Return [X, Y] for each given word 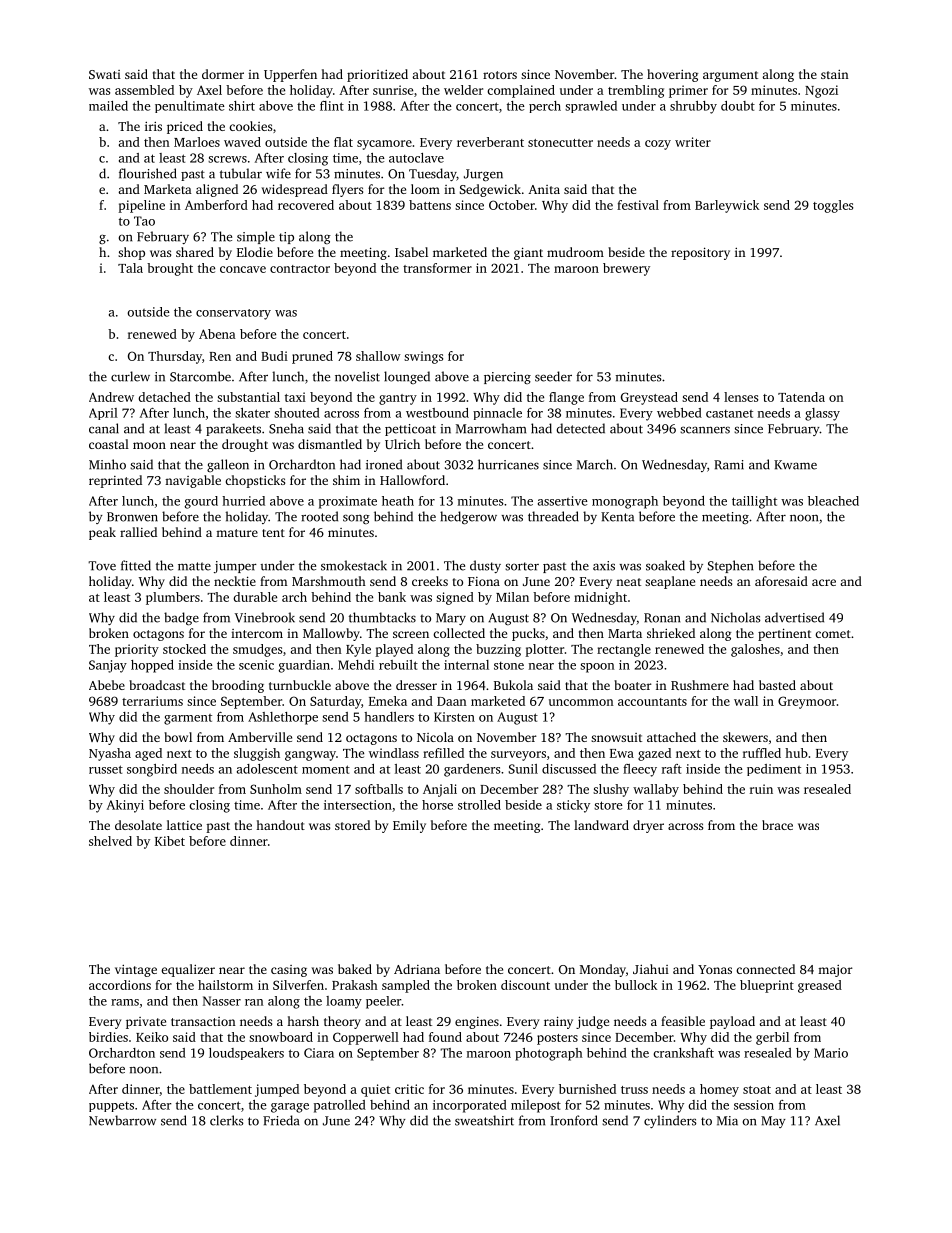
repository [700, 253]
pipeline [142, 206]
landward [601, 825]
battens [430, 205]
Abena [217, 334]
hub [796, 753]
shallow [378, 356]
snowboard [281, 1037]
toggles [833, 206]
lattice [184, 825]
